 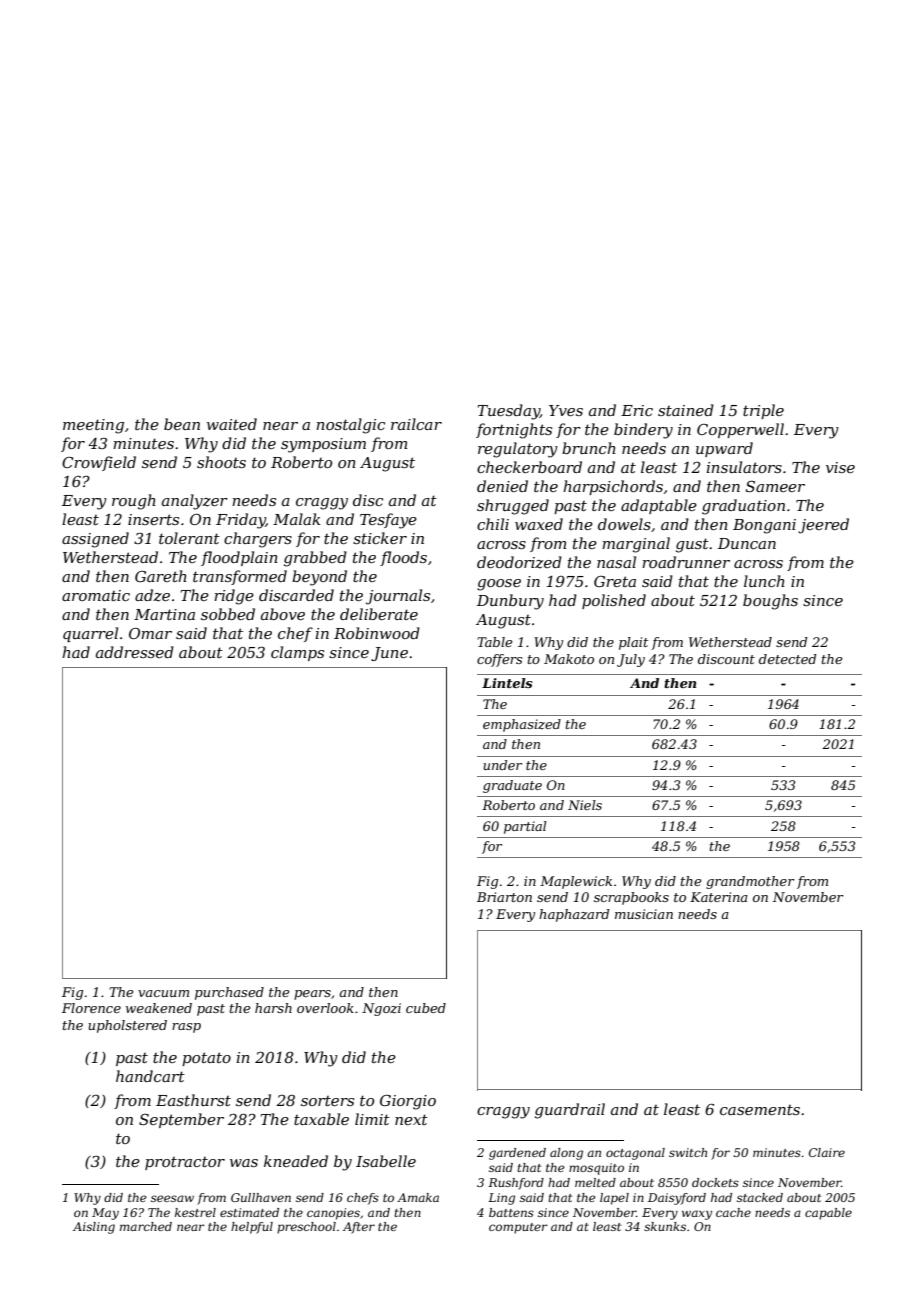 I want to click on Claire, so click(x=827, y=1152).
